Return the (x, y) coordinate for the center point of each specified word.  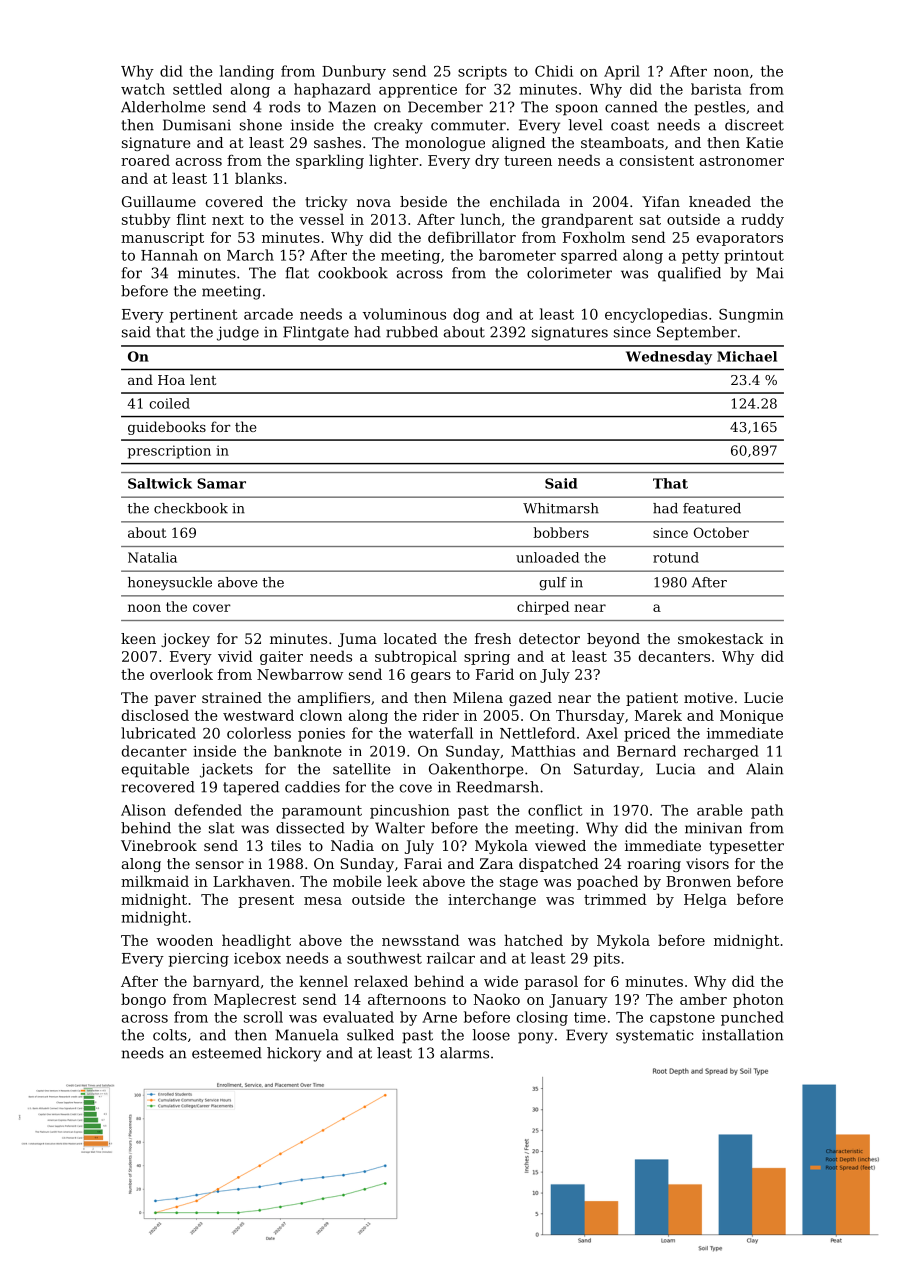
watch (143, 89)
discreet (754, 125)
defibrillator (472, 237)
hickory (294, 1054)
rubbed (412, 332)
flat (297, 273)
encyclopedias (656, 315)
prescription (169, 452)
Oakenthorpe (476, 770)
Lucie (763, 697)
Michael (747, 356)
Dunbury (354, 72)
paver (175, 700)
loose (491, 1035)
